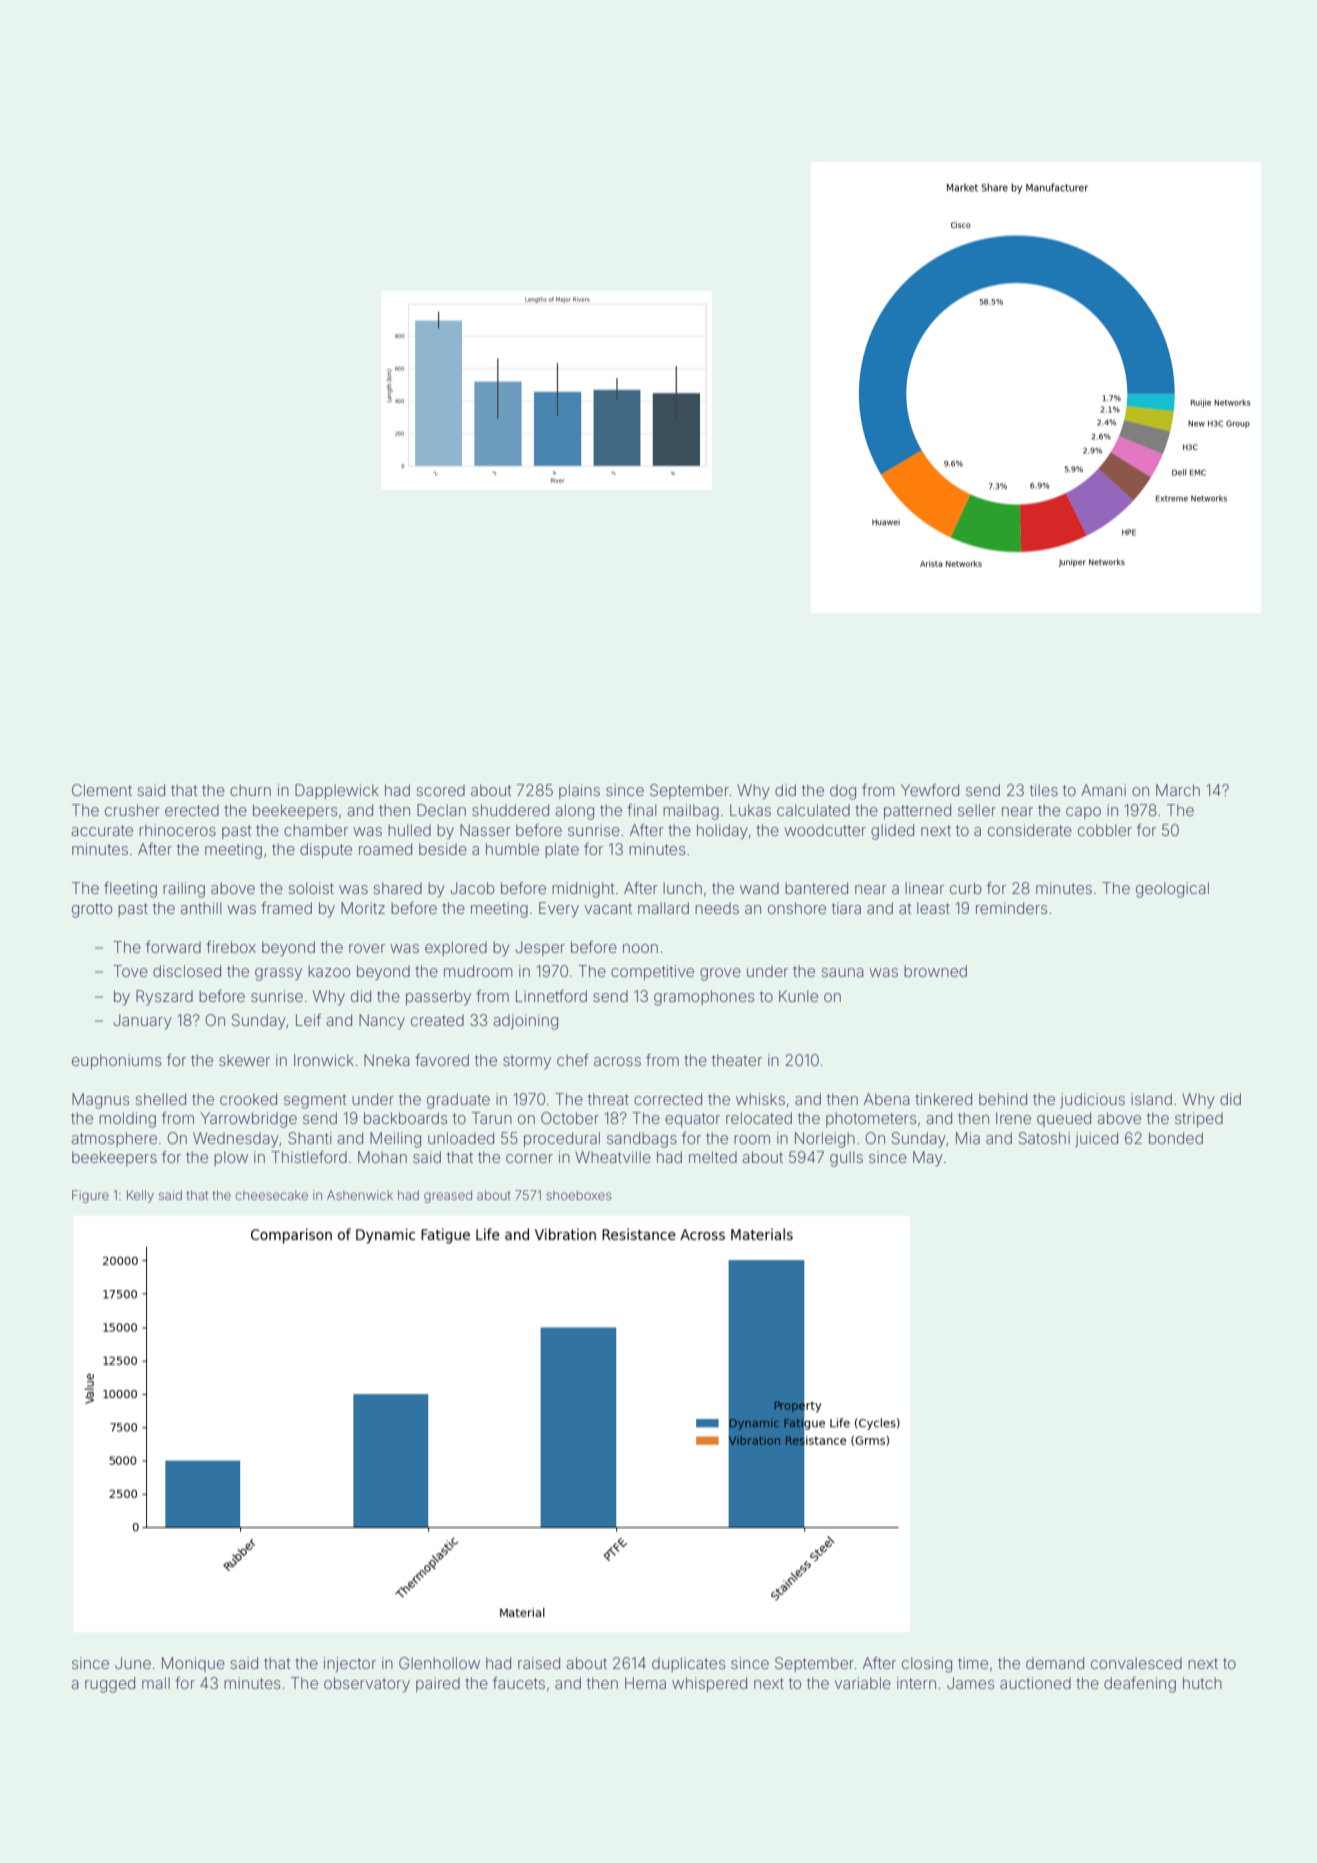 The width and height of the screenshot is (1317, 1863). What do you see at coordinates (613, 1157) in the screenshot?
I see `Wheatville` at bounding box center [613, 1157].
